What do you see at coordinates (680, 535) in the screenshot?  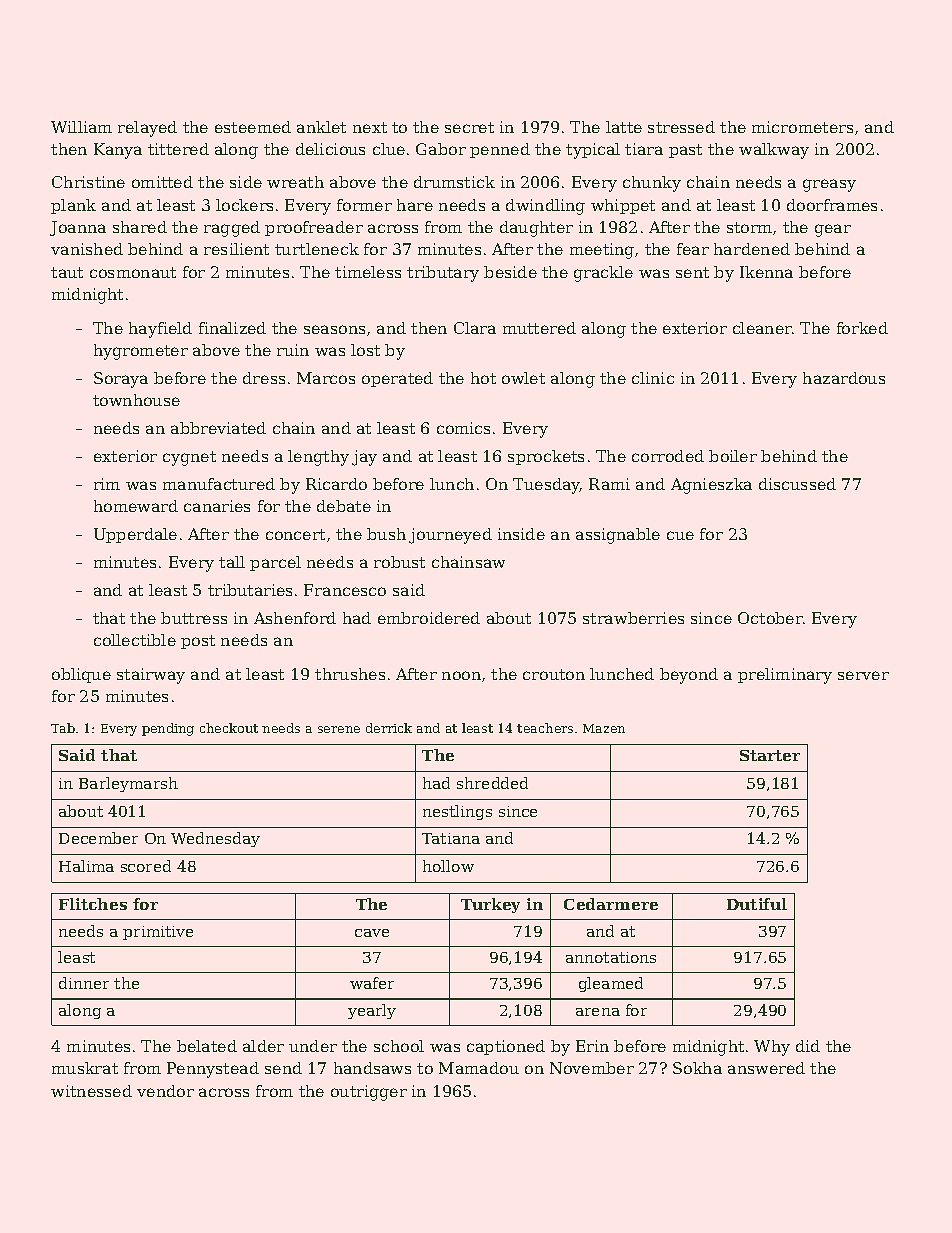 I see `cue` at bounding box center [680, 535].
